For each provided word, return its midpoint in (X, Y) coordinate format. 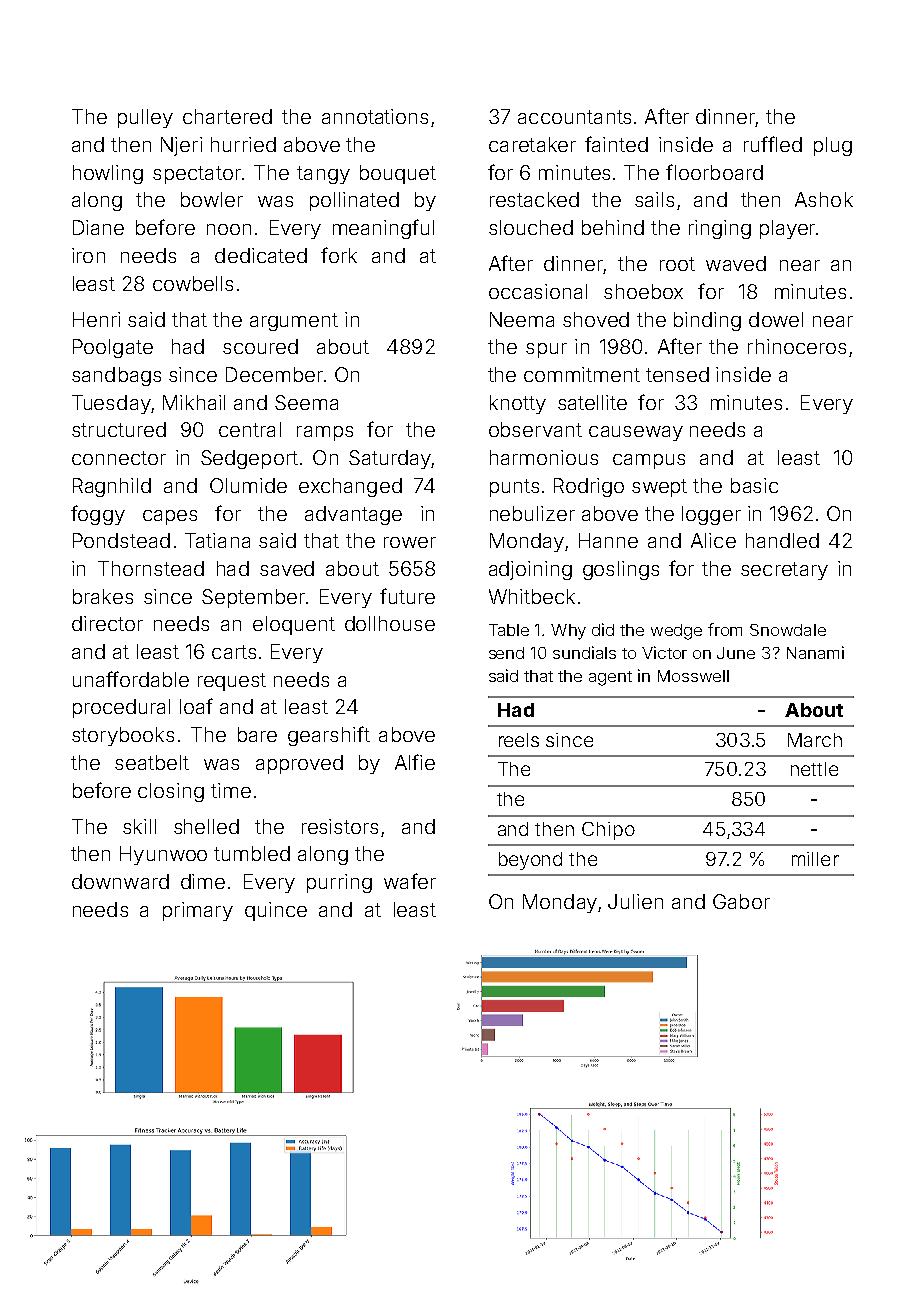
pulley (145, 118)
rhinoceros (797, 346)
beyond (530, 861)
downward (120, 881)
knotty (518, 404)
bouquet (398, 174)
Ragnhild (112, 487)
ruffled (773, 144)
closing (171, 792)
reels (519, 740)
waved (736, 263)
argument (294, 322)
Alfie (415, 762)
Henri (96, 319)
